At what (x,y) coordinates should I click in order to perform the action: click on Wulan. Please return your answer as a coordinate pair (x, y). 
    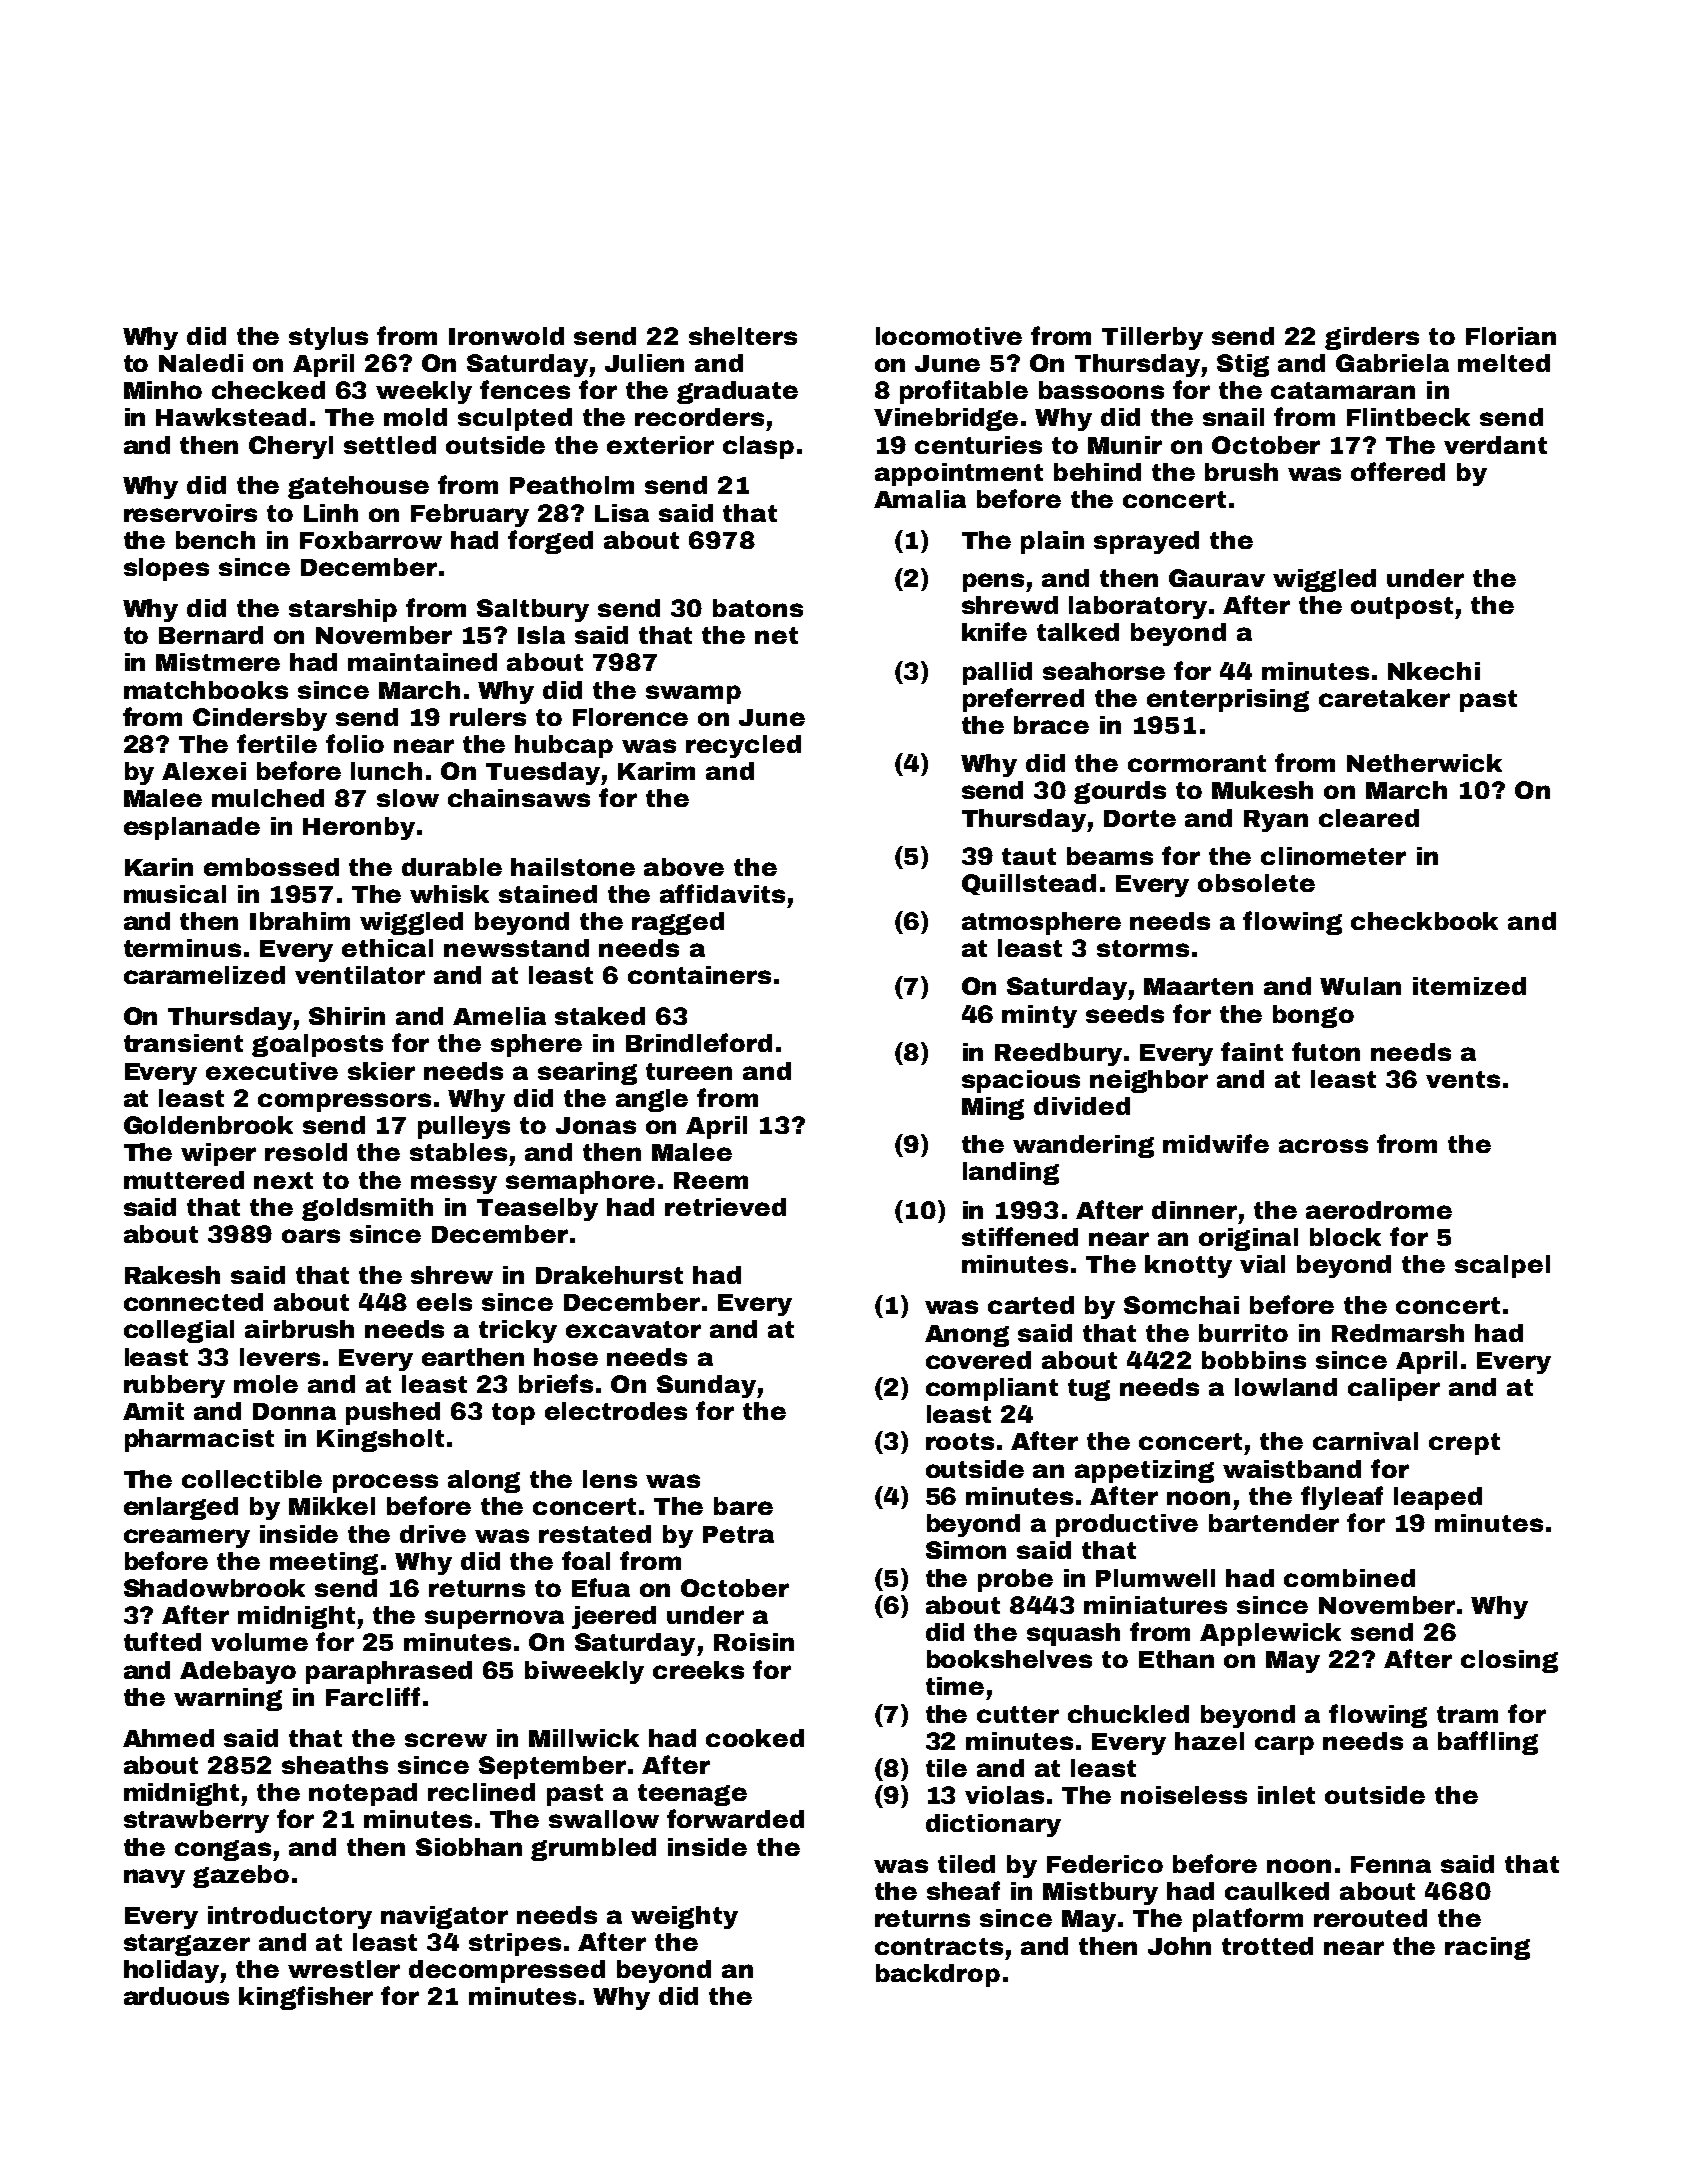
    Looking at the image, I should click on (1360, 986).
